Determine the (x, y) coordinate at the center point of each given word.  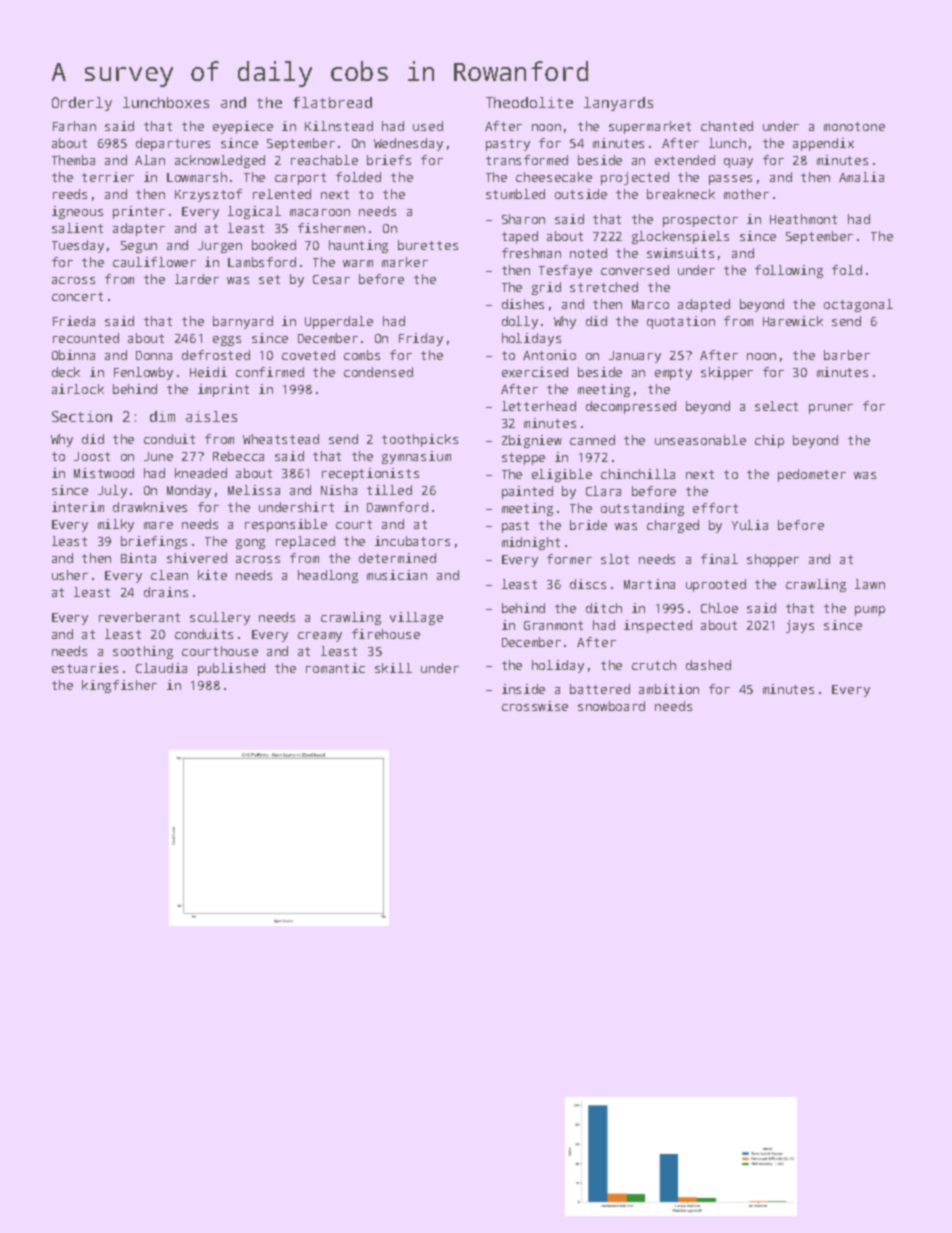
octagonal (858, 305)
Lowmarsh (197, 177)
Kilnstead (339, 126)
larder (197, 279)
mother (746, 194)
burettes (428, 245)
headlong (328, 576)
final (719, 559)
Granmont (553, 625)
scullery (220, 618)
